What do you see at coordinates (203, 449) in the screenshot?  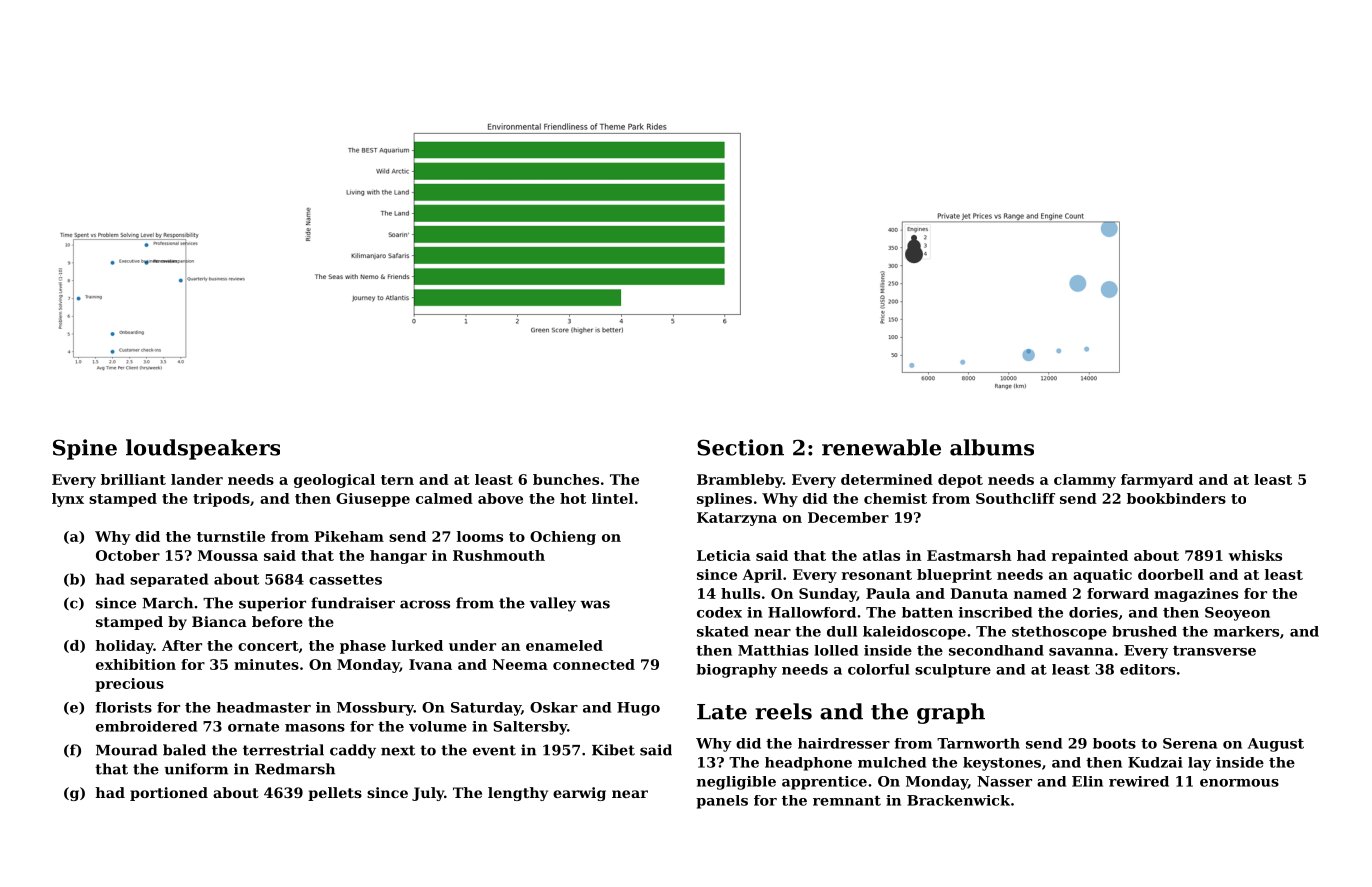 I see `loudspeakers` at bounding box center [203, 449].
